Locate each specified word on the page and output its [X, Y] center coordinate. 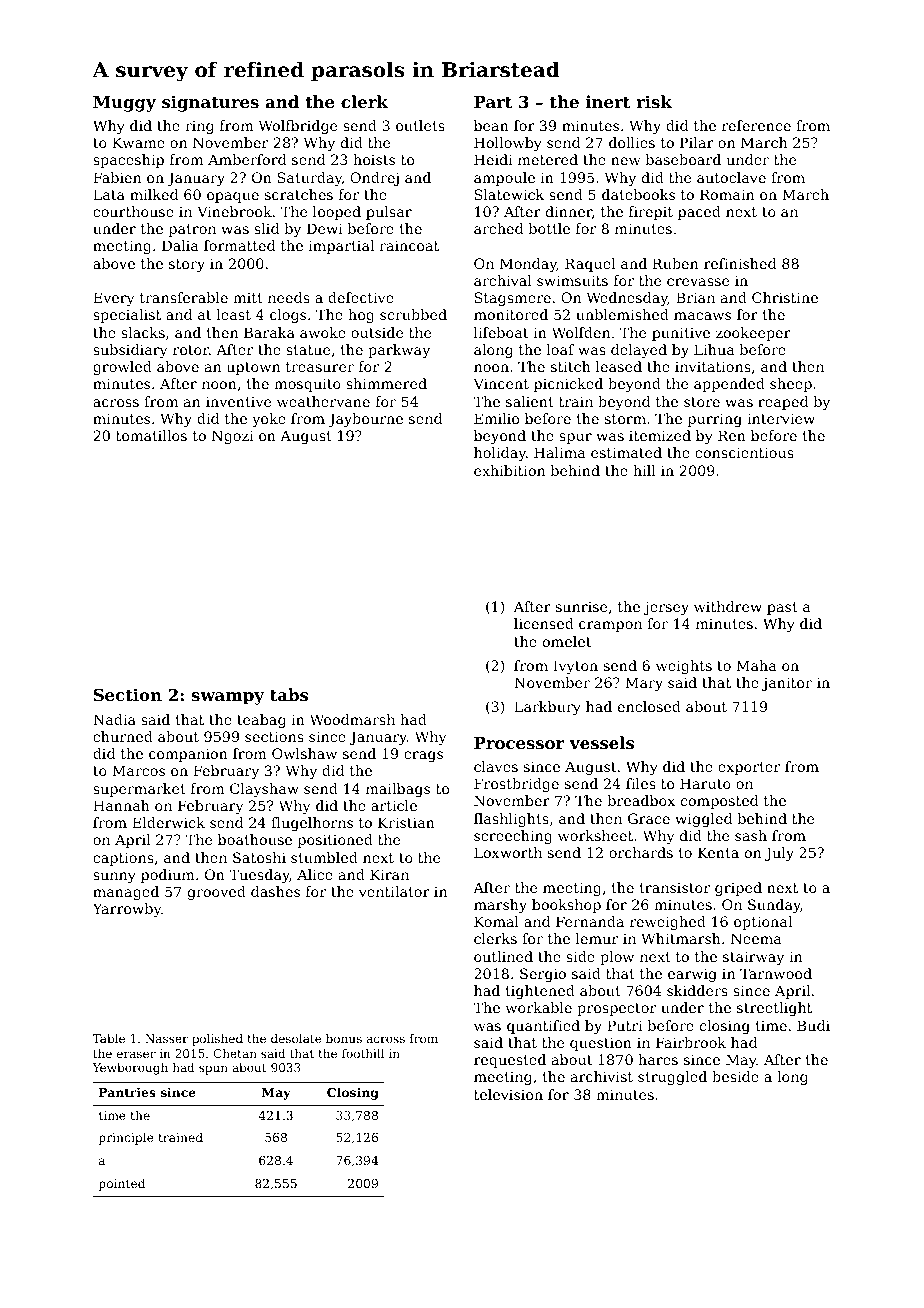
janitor [787, 684]
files [641, 783]
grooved [217, 893]
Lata [109, 194]
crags [423, 756]
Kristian [406, 822]
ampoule [504, 179]
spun [213, 1070]
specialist [127, 316]
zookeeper [753, 334]
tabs [289, 694]
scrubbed [413, 314]
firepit [651, 213]
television [508, 1094]
